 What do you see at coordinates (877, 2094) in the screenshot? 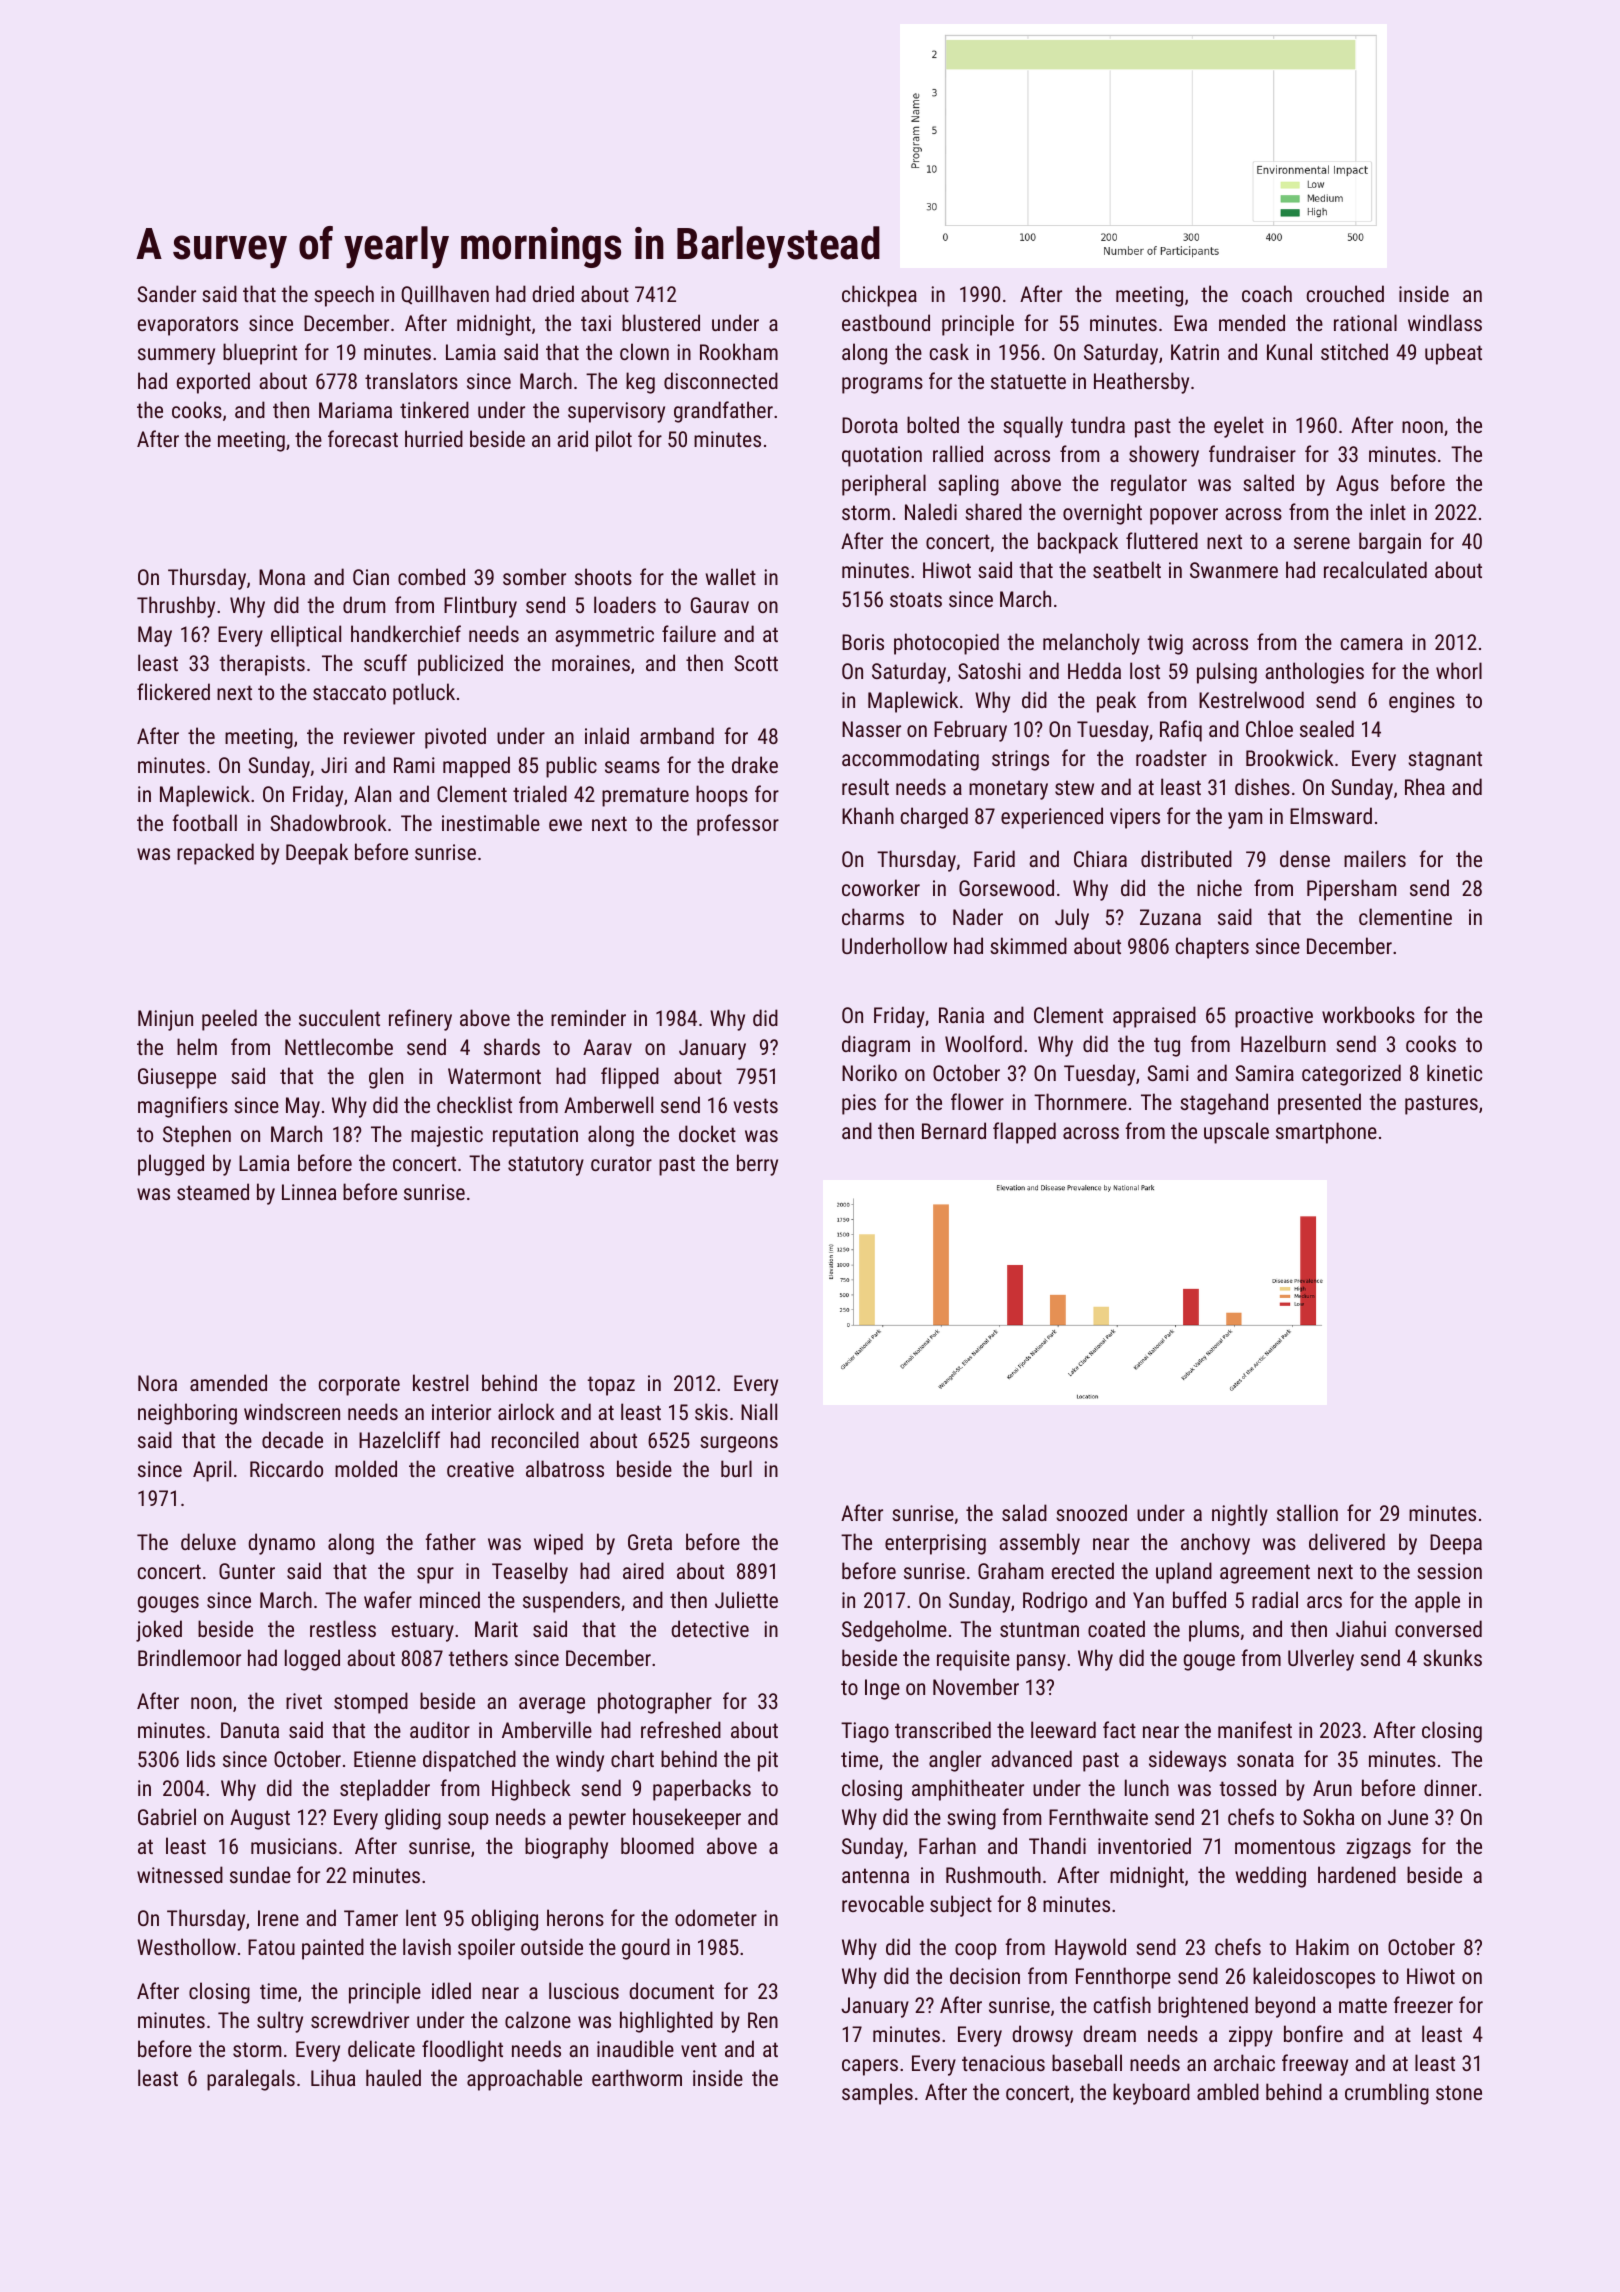
I see `samples` at bounding box center [877, 2094].
